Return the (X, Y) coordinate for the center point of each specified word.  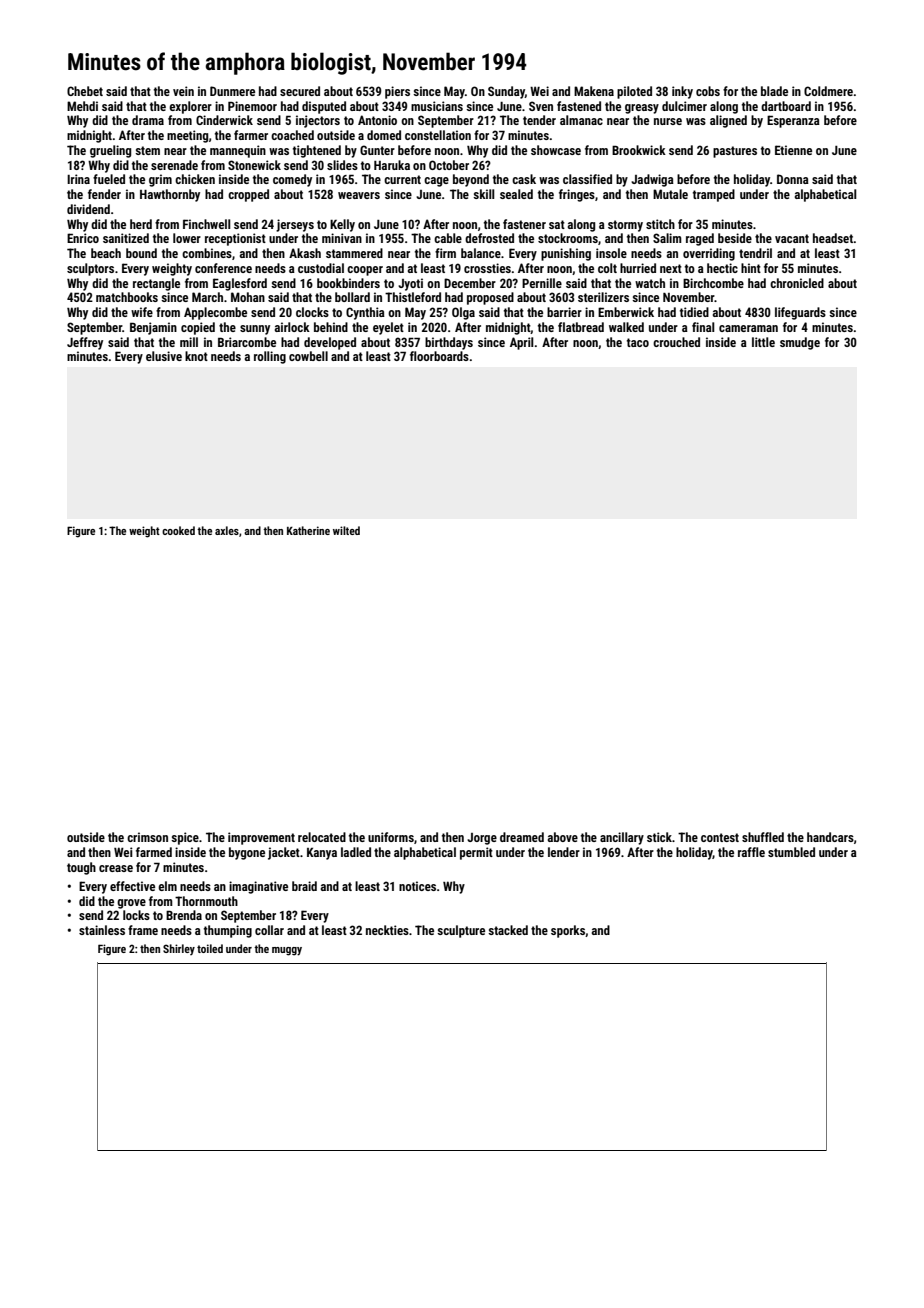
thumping (228, 931)
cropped (248, 195)
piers (397, 92)
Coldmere (828, 91)
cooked (178, 530)
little (763, 342)
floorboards (439, 356)
